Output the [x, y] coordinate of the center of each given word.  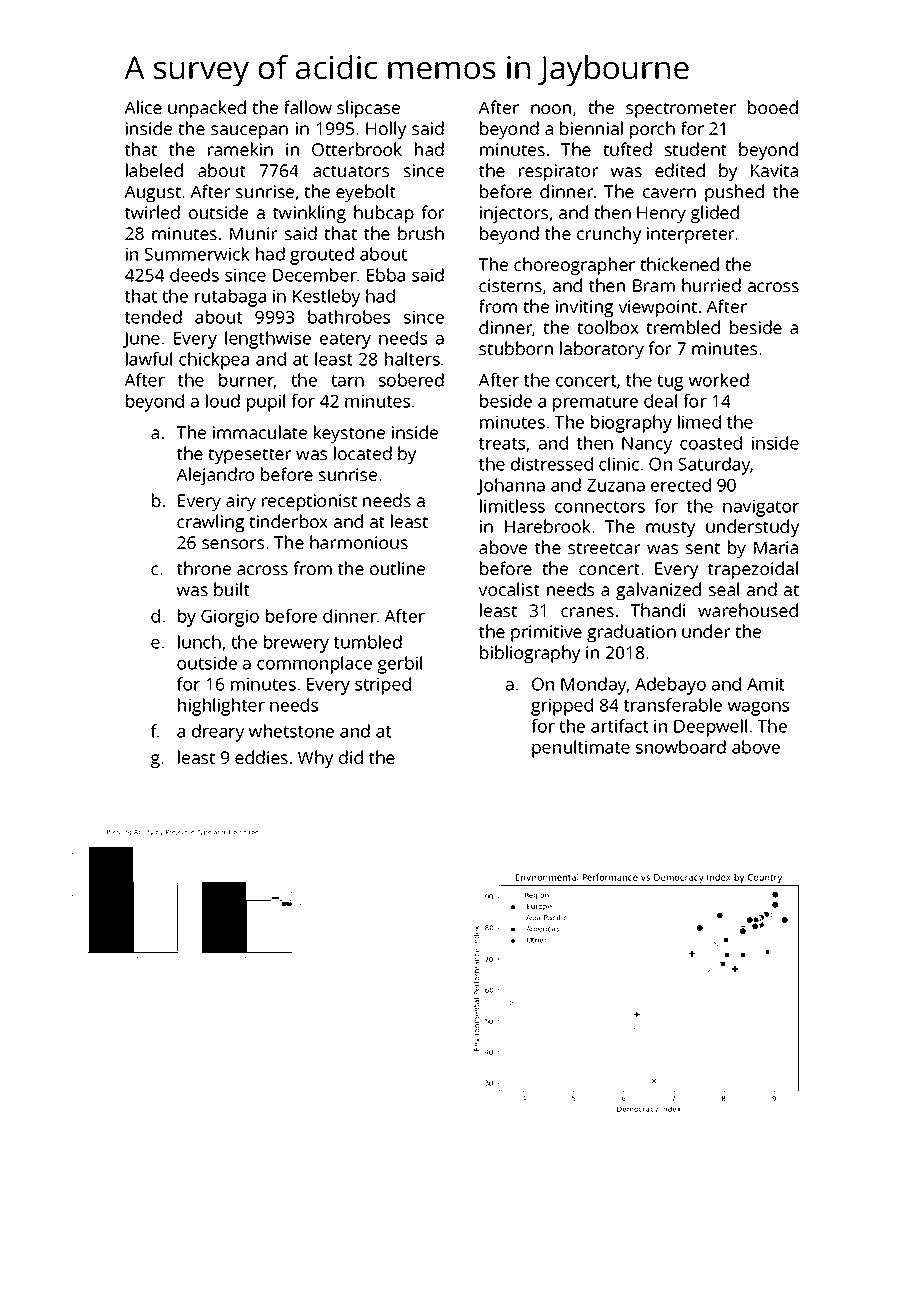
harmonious [359, 542]
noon [551, 109]
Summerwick [197, 254]
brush [421, 233]
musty [670, 529]
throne [204, 568]
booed [773, 107]
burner [246, 381]
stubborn [516, 348]
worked [719, 380]
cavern [669, 193]
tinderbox [289, 521]
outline [397, 568]
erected [681, 485]
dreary [218, 733]
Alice [143, 107]
